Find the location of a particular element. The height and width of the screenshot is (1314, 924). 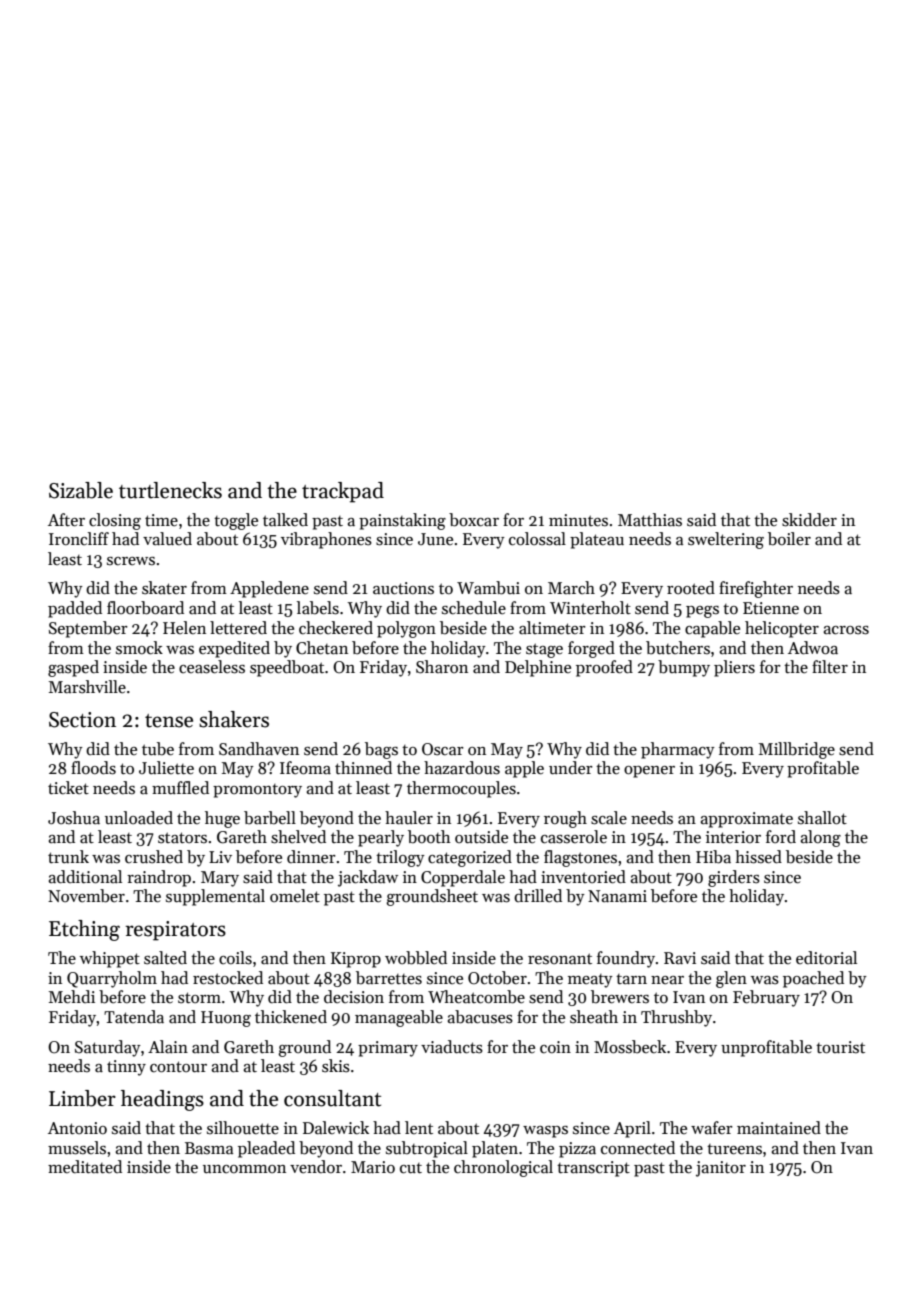

March is located at coordinates (571, 587).
